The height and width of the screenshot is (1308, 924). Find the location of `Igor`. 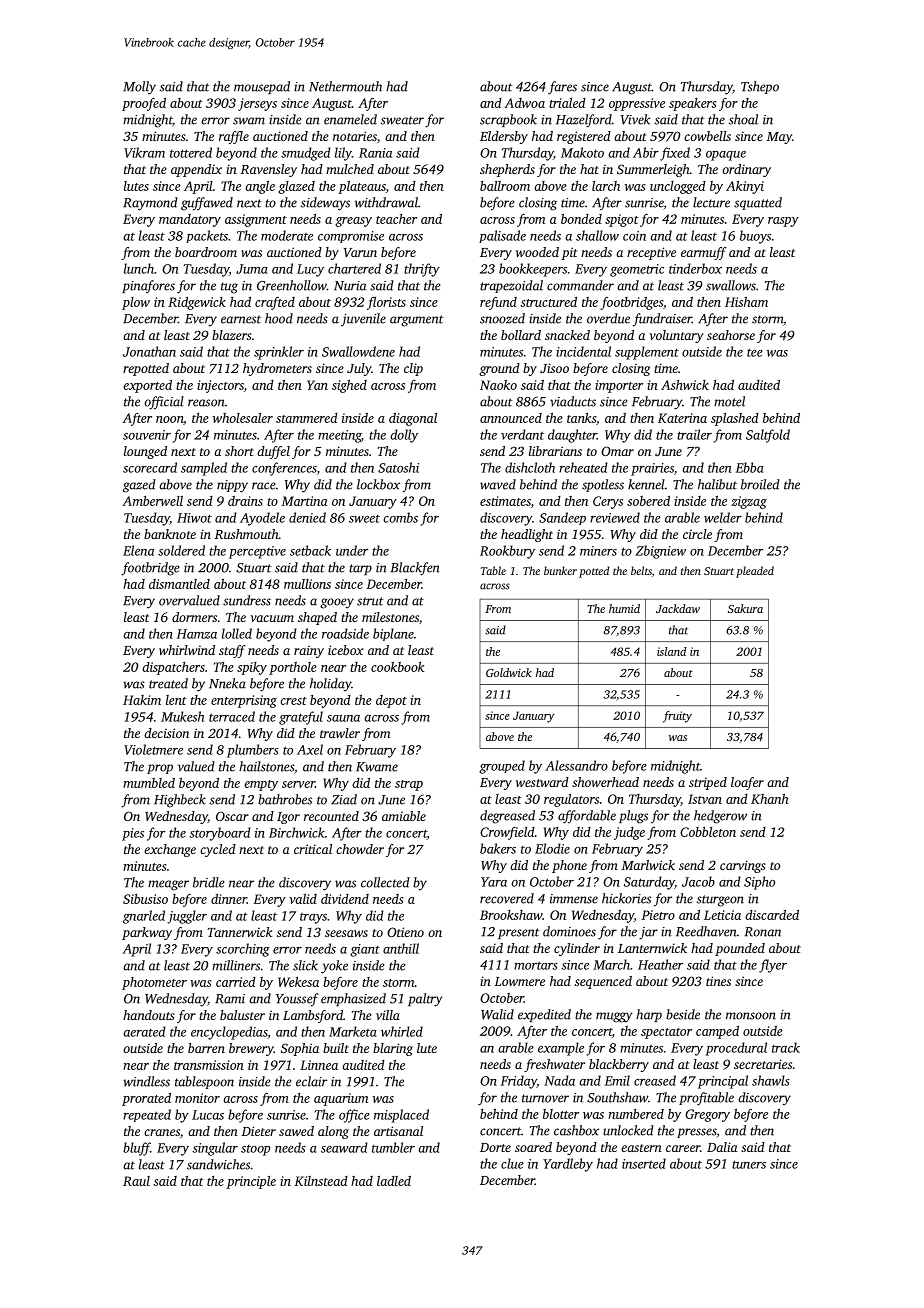

Igor is located at coordinates (288, 818).
